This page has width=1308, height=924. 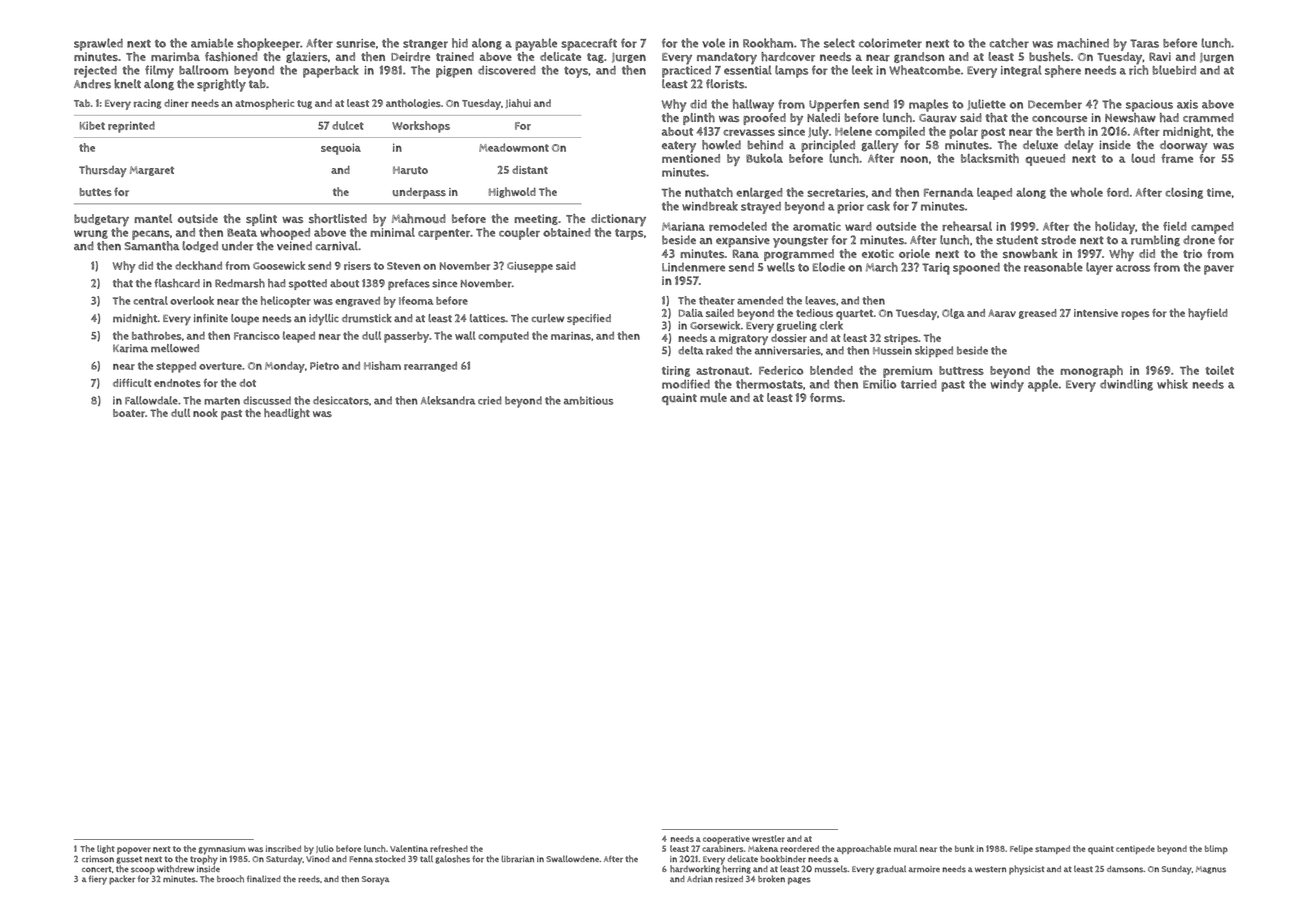 What do you see at coordinates (205, 412) in the page?
I see `nook` at bounding box center [205, 412].
